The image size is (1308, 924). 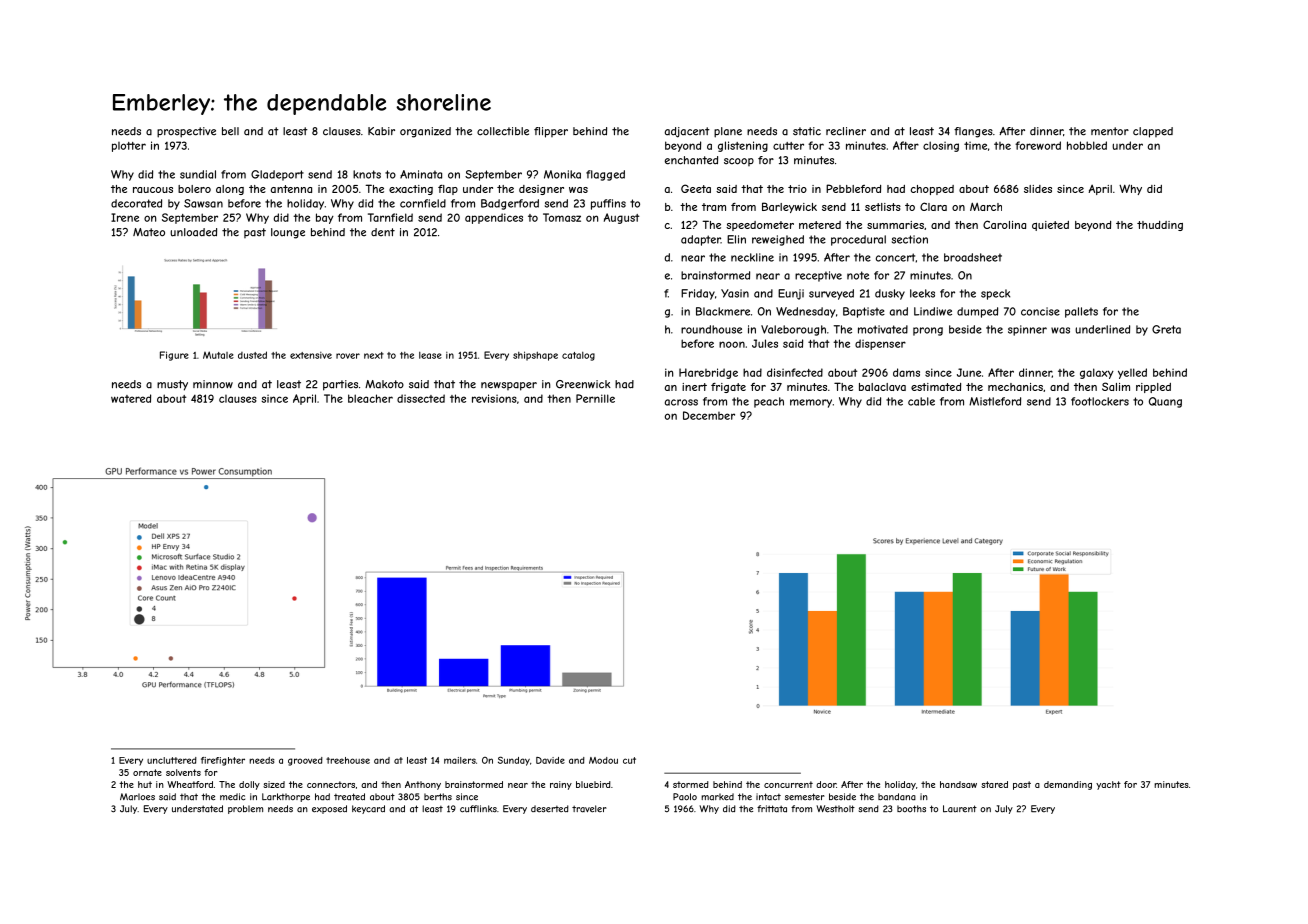 What do you see at coordinates (1165, 402) in the screenshot?
I see `Quang` at bounding box center [1165, 402].
